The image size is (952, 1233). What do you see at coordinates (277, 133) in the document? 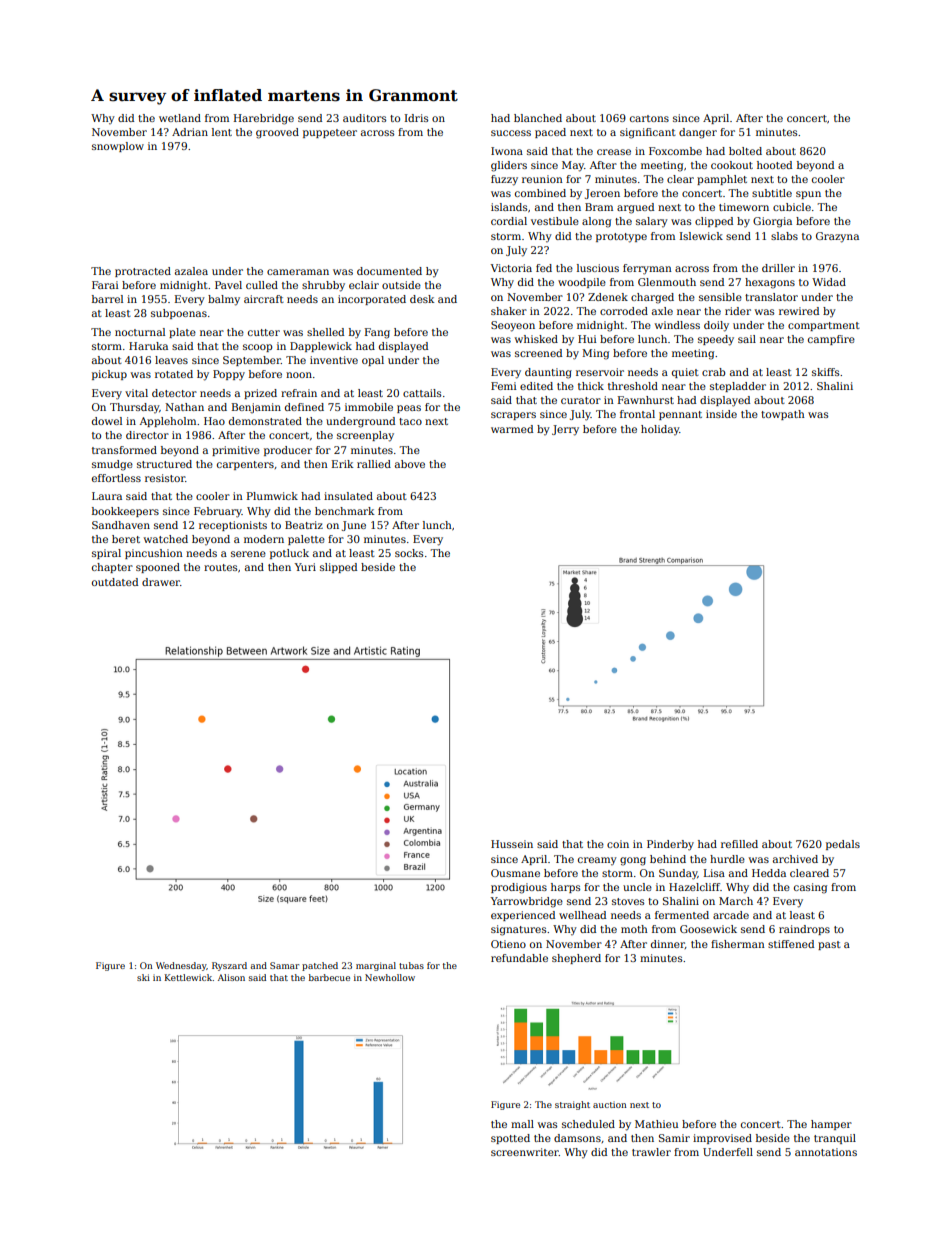
I see `grooved` at bounding box center [277, 133].
